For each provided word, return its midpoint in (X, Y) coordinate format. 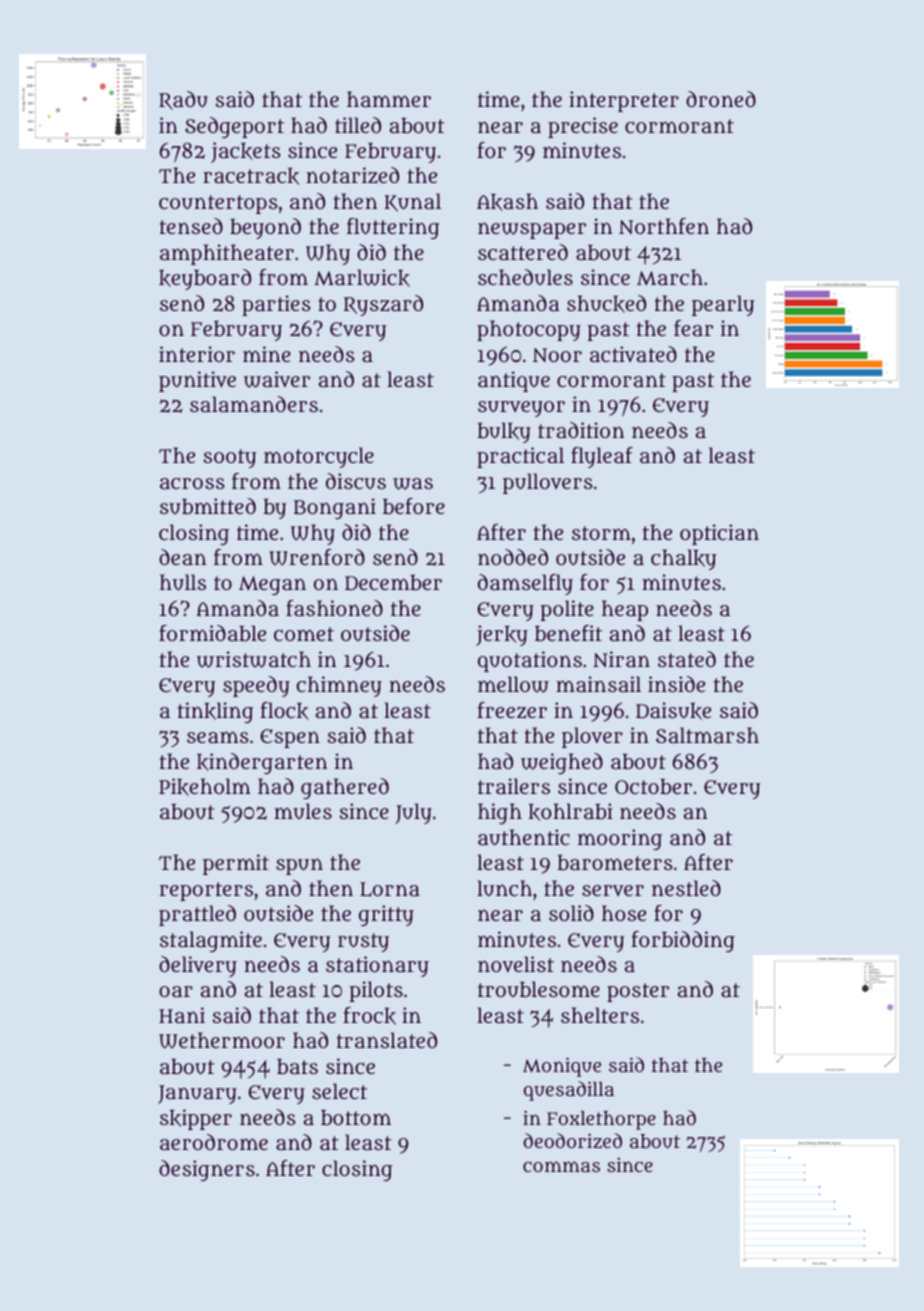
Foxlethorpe (601, 1120)
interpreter (624, 101)
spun (299, 866)
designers (207, 1170)
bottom (356, 1117)
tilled (358, 125)
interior (197, 354)
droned (721, 99)
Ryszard (383, 305)
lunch (504, 888)
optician (719, 534)
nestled (686, 888)
